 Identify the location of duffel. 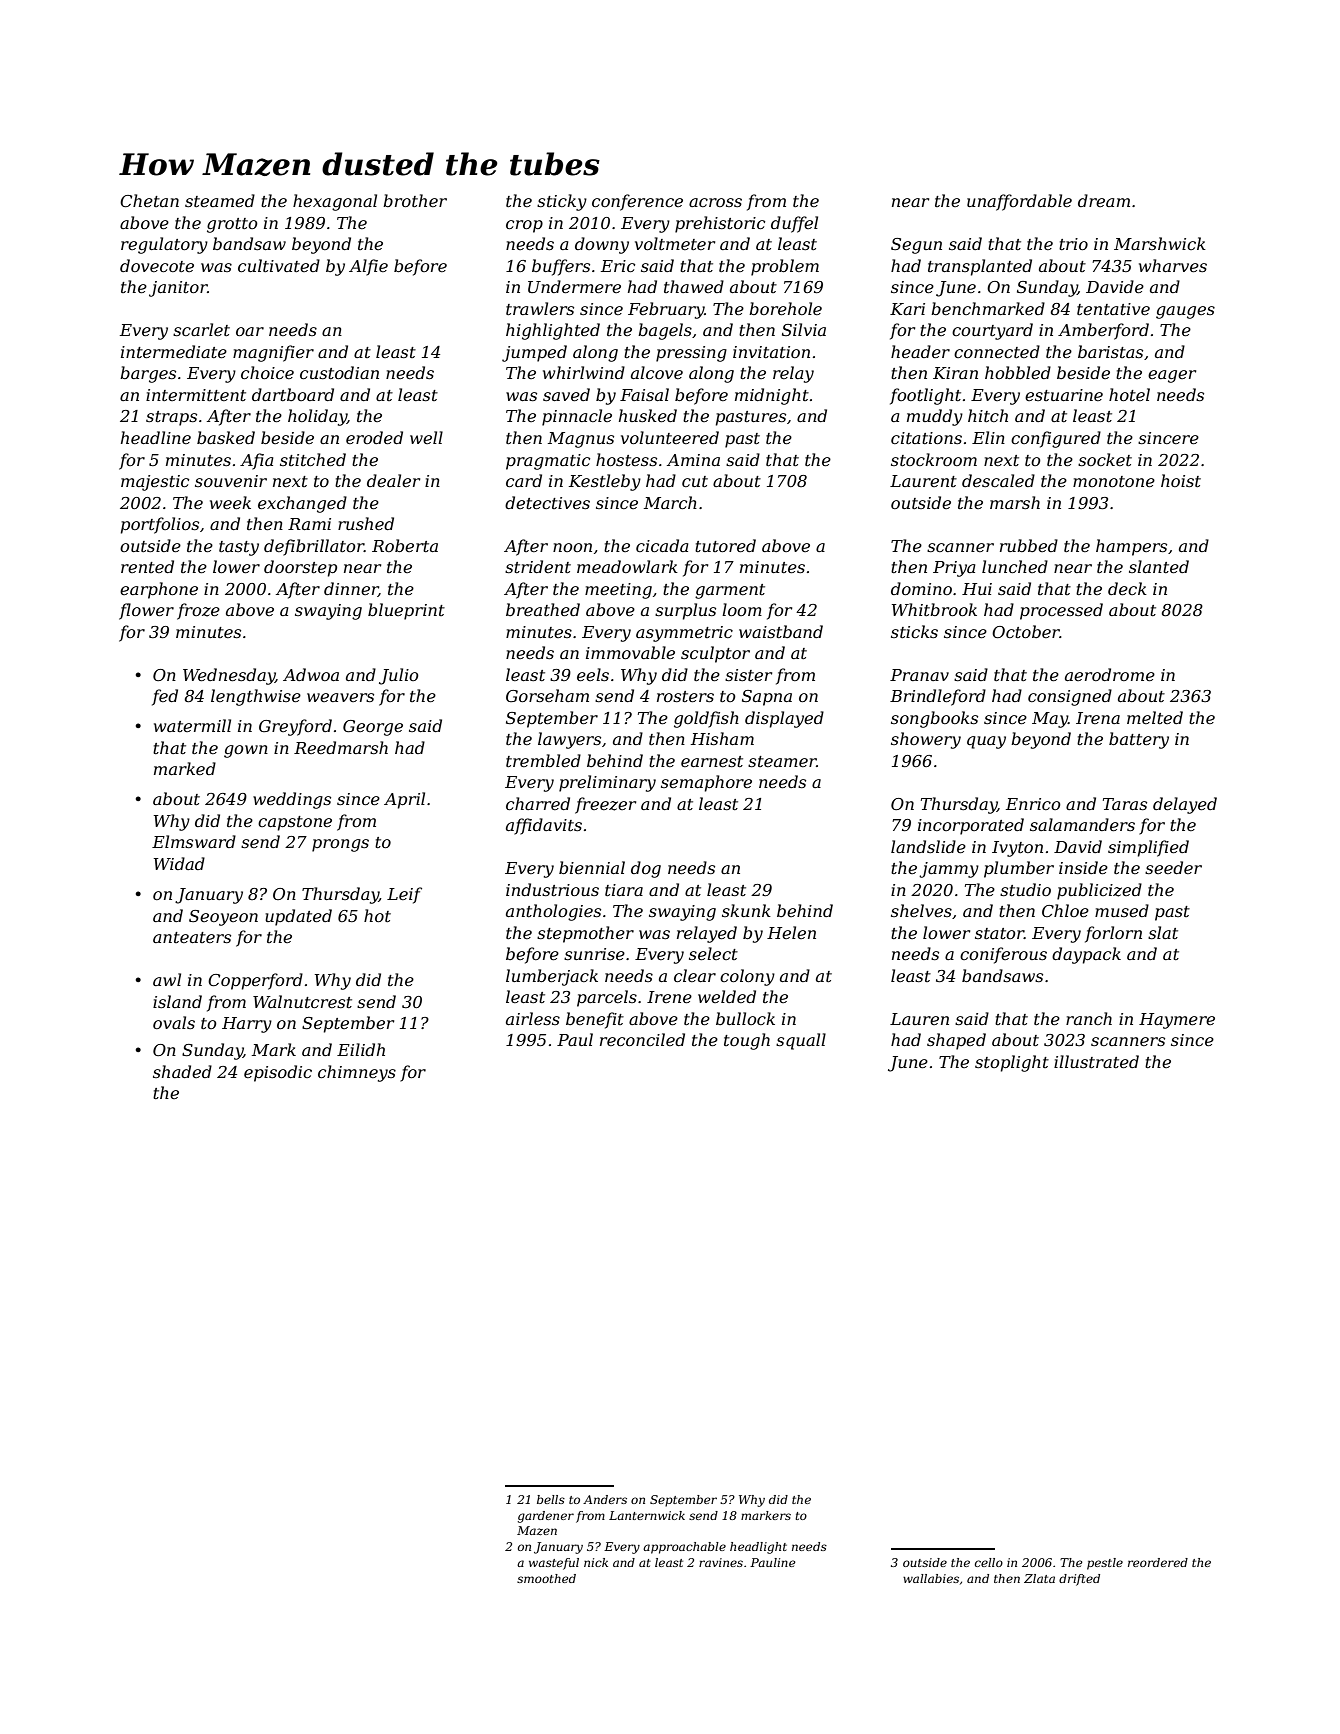
(794, 224).
